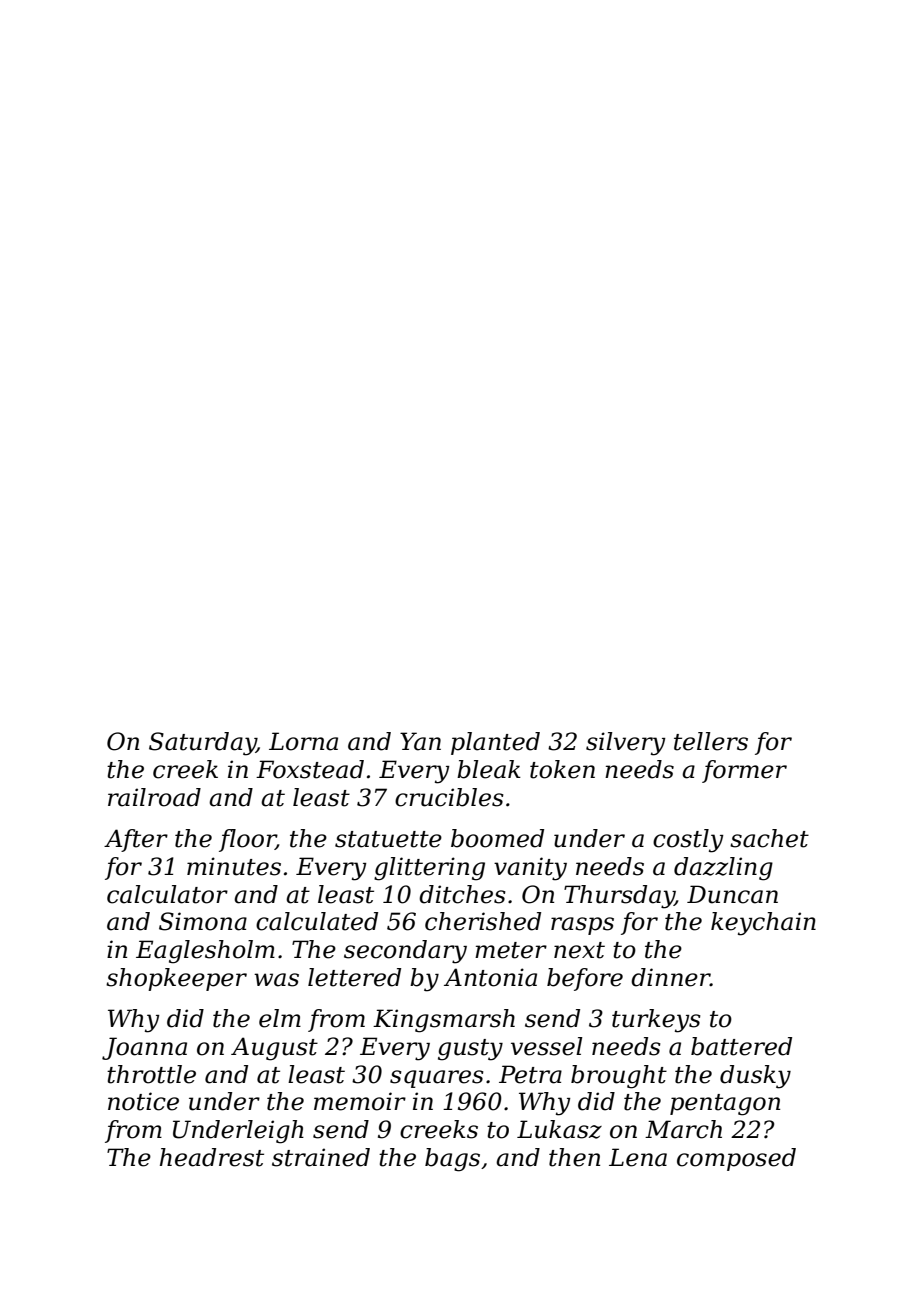 The height and width of the image is (1311, 924). I want to click on statuette, so click(388, 839).
